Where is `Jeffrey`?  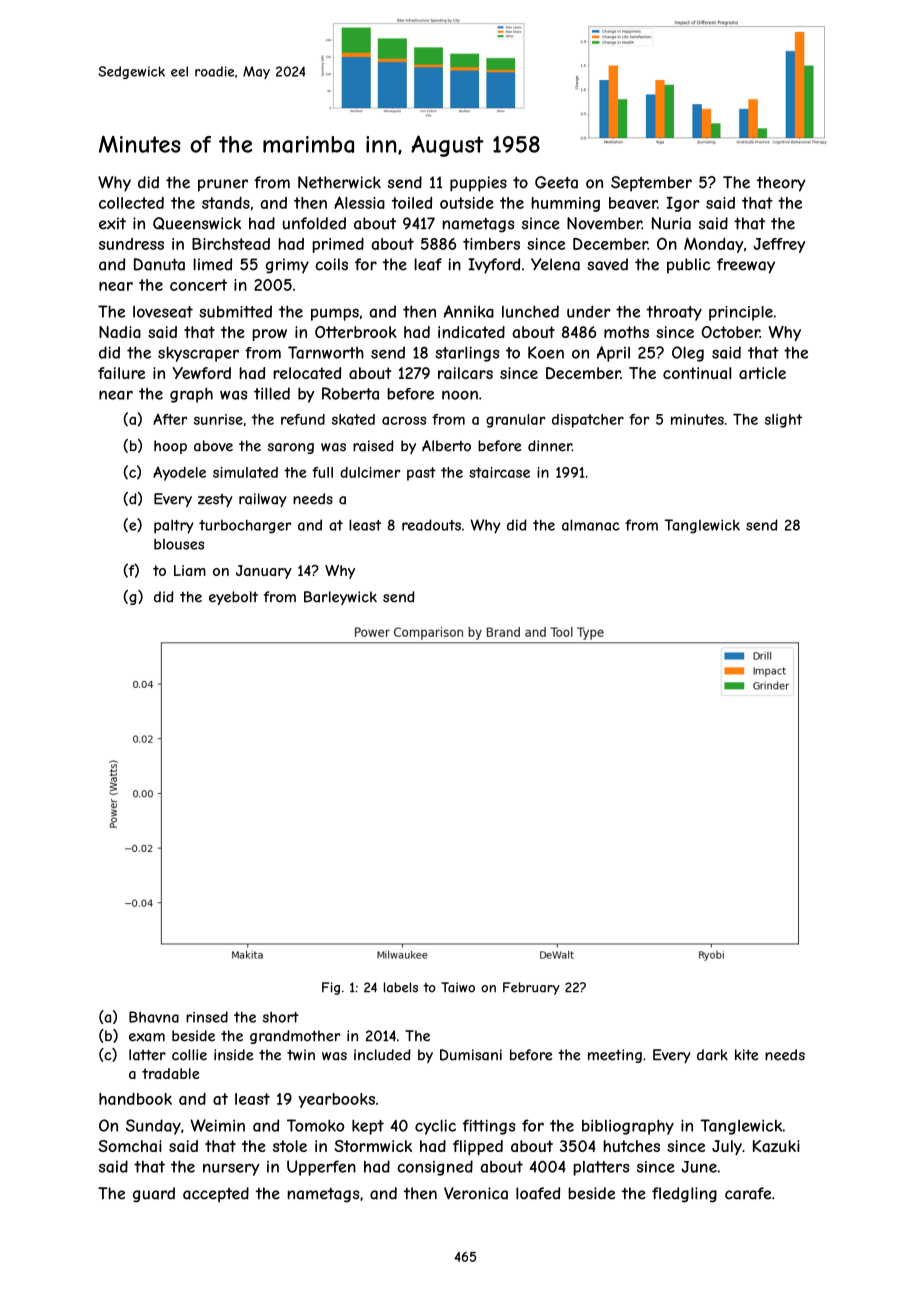 Jeffrey is located at coordinates (779, 245).
